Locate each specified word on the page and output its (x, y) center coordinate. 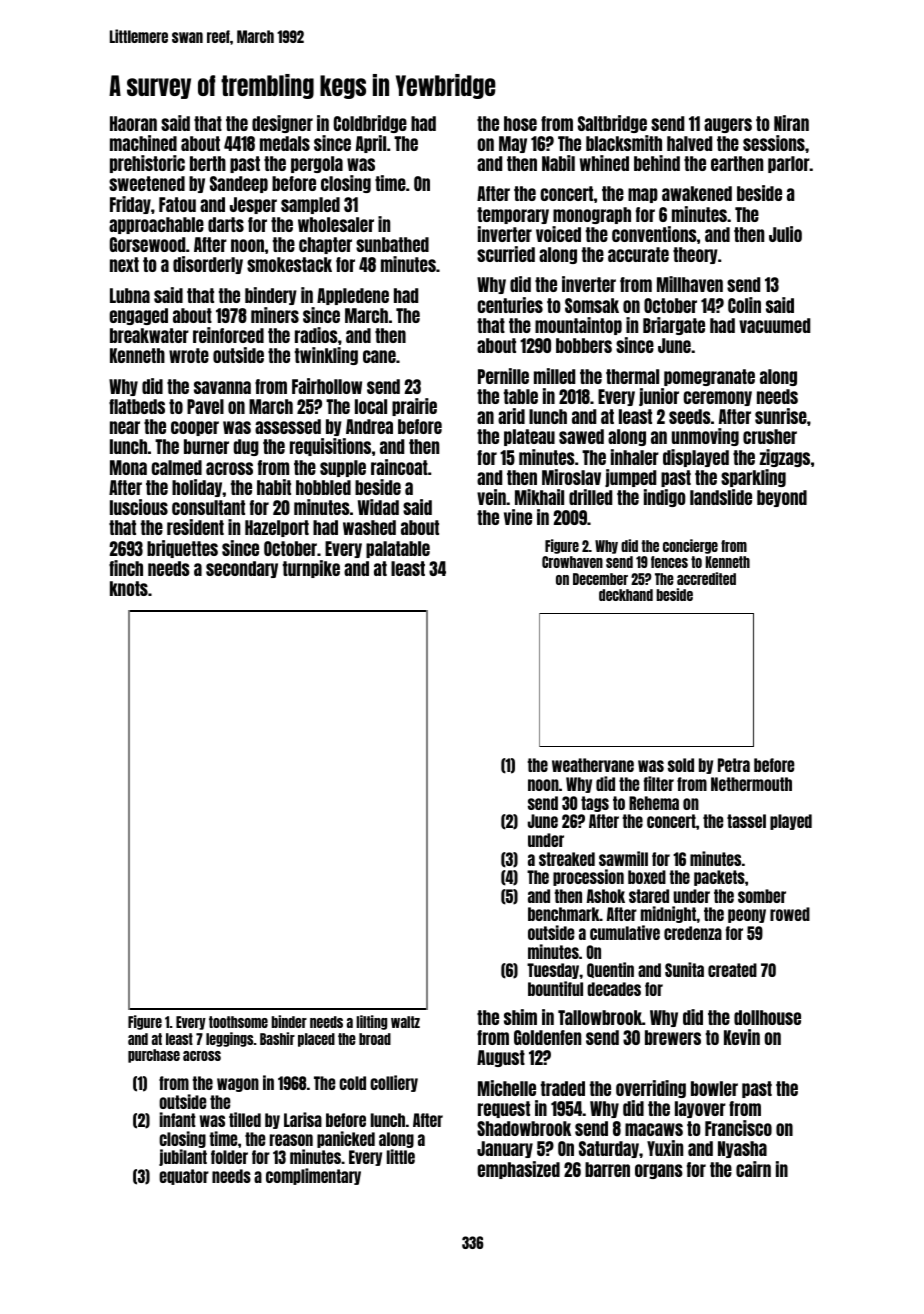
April (371, 144)
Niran (791, 123)
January (505, 1149)
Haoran (133, 123)
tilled (245, 1119)
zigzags (784, 458)
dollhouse (767, 1017)
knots (129, 588)
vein (491, 497)
